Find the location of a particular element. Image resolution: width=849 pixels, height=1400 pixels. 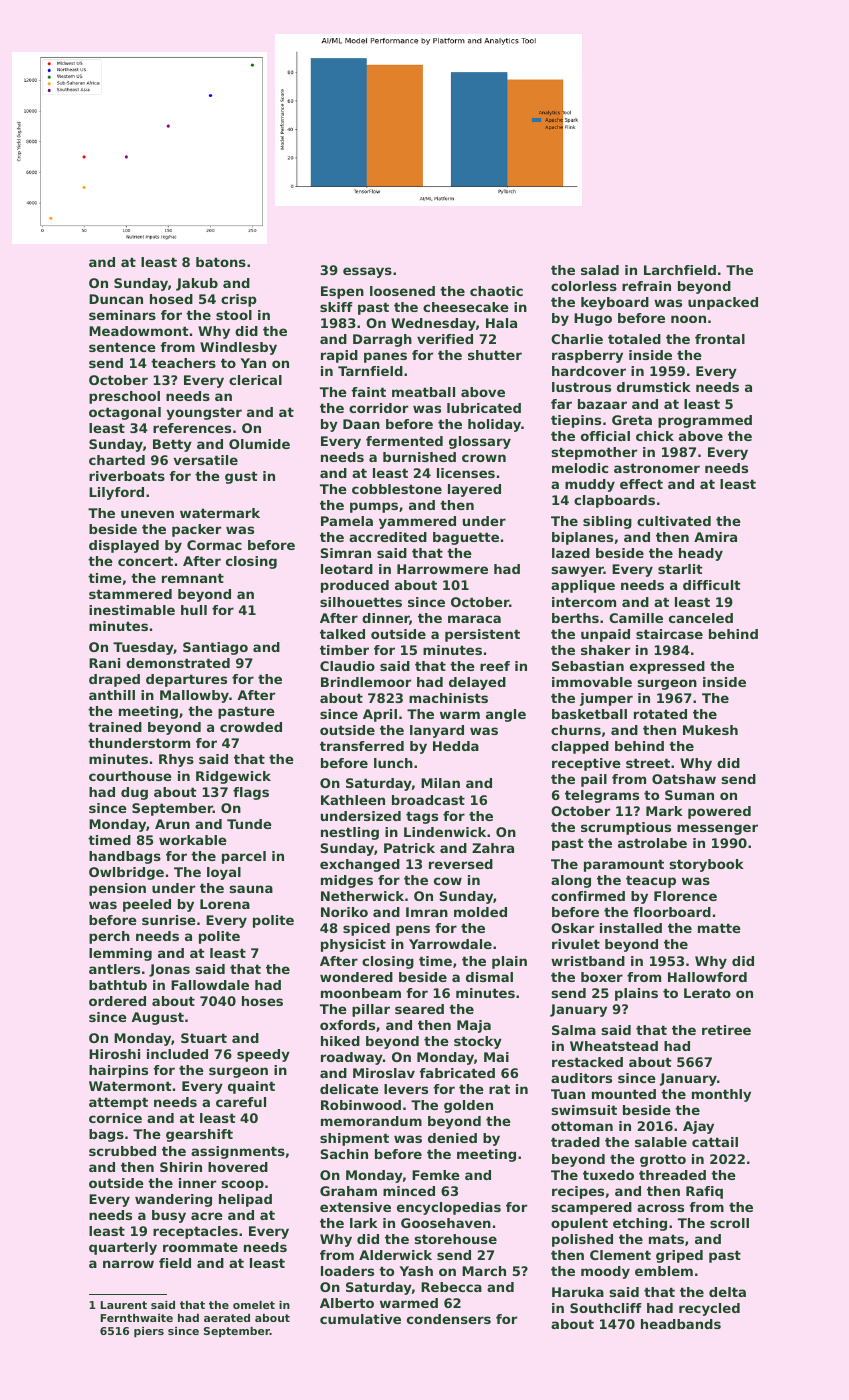

paramount is located at coordinates (624, 865).
